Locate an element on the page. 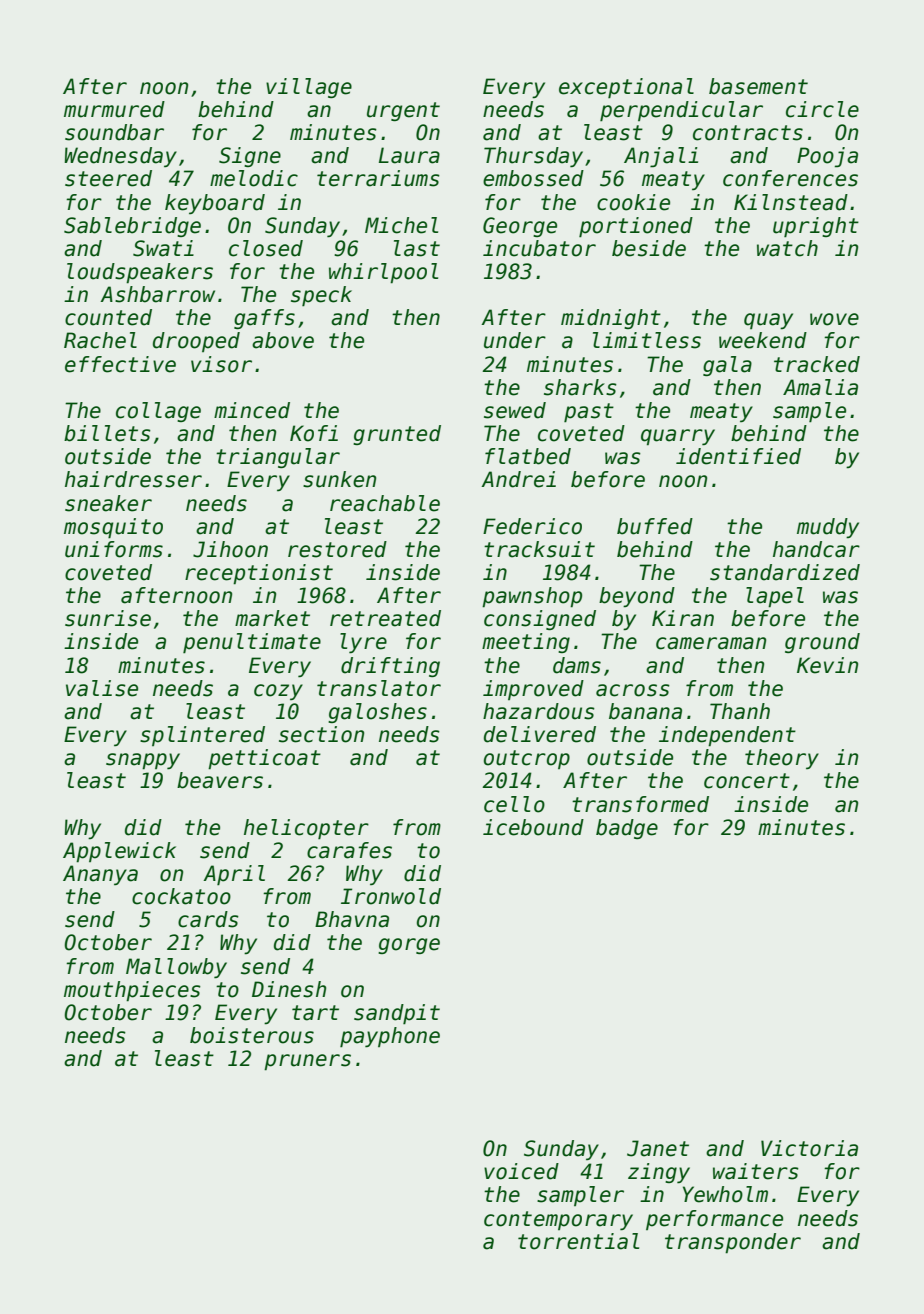 The width and height of the page is (924, 1314). badge is located at coordinates (627, 829).
